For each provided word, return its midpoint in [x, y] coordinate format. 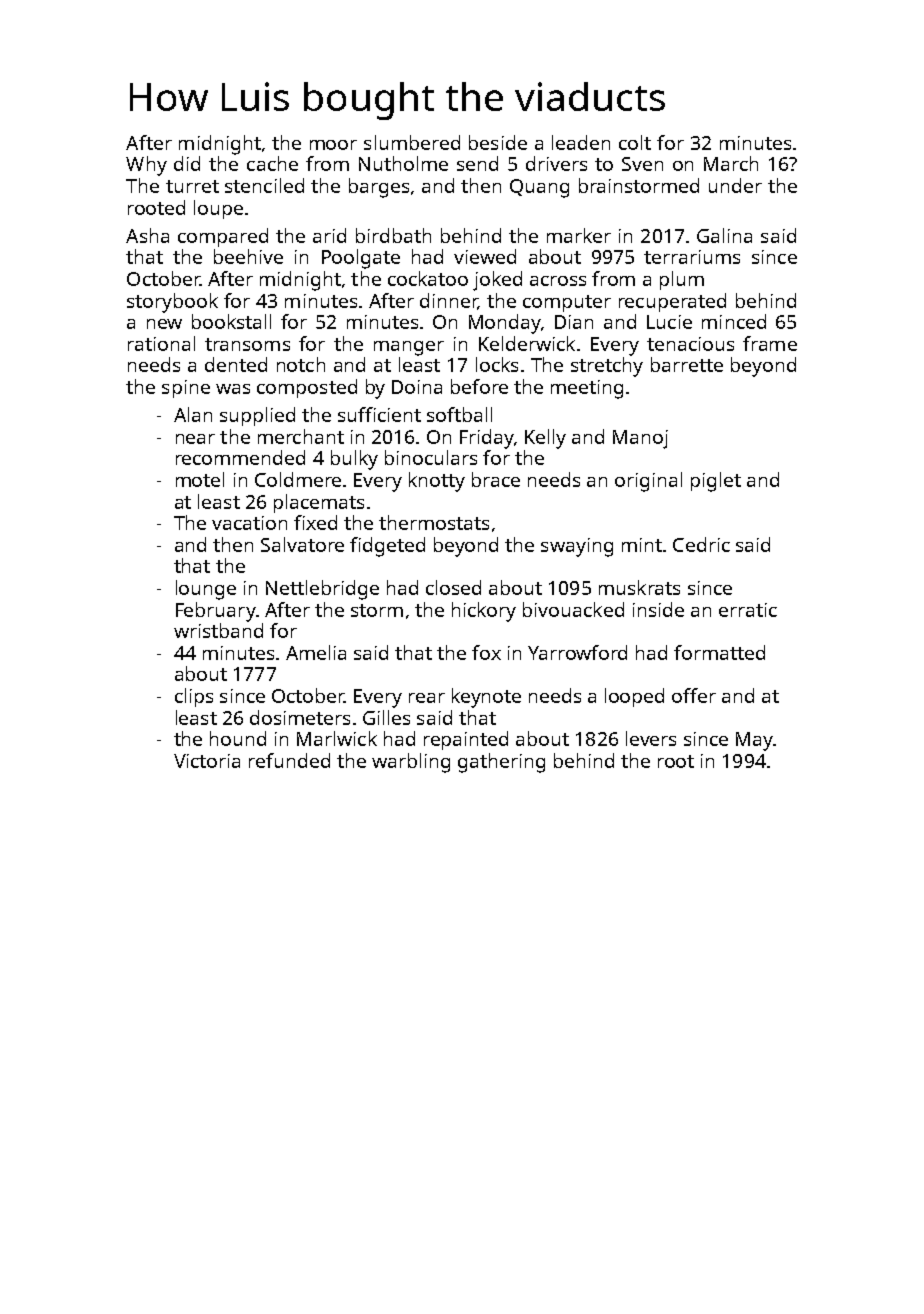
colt [635, 142]
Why [146, 166]
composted [307, 388]
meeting [587, 389]
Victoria [207, 761]
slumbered [412, 142]
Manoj [640, 439]
